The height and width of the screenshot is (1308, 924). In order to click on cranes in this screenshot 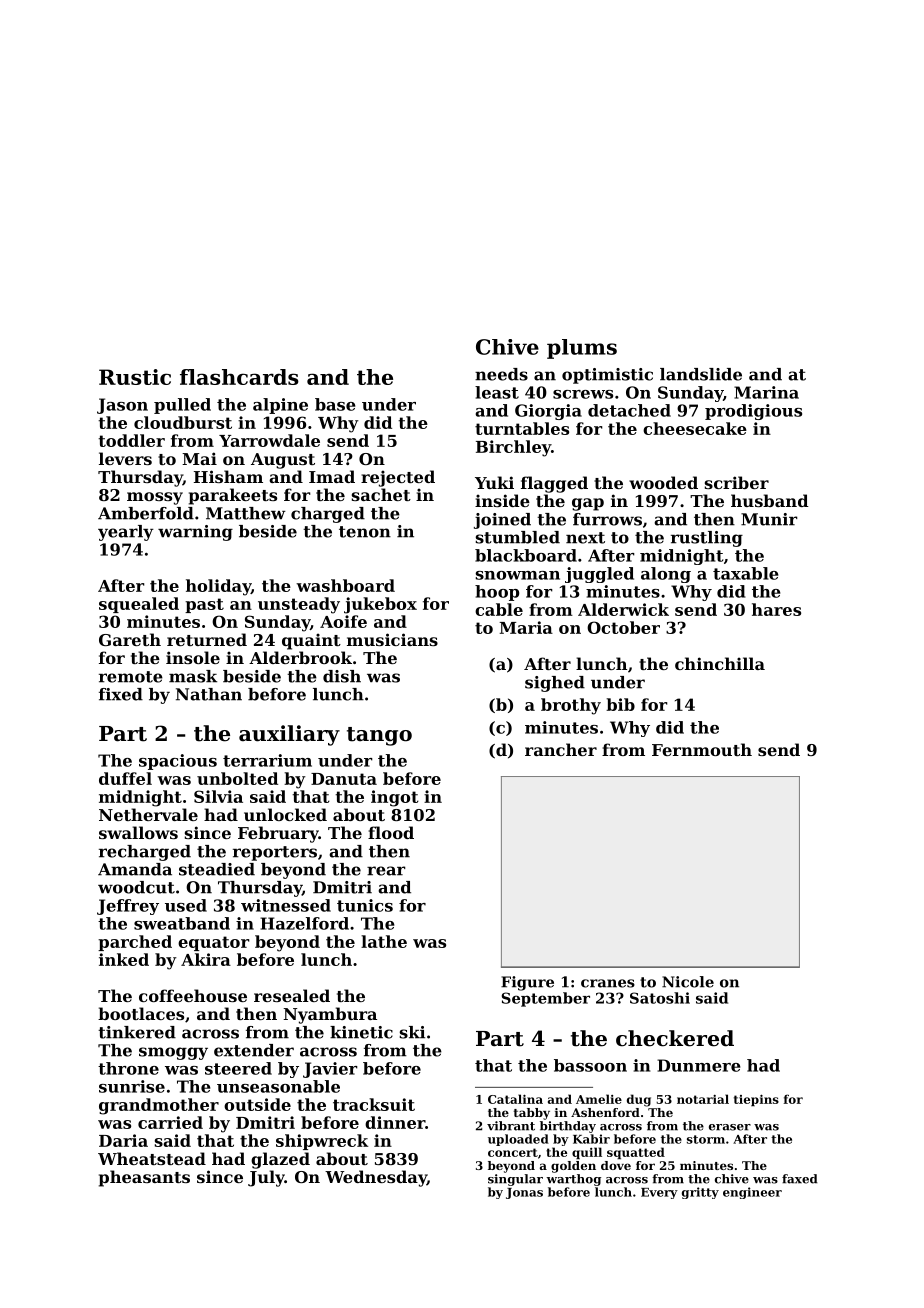, I will do `click(608, 983)`.
